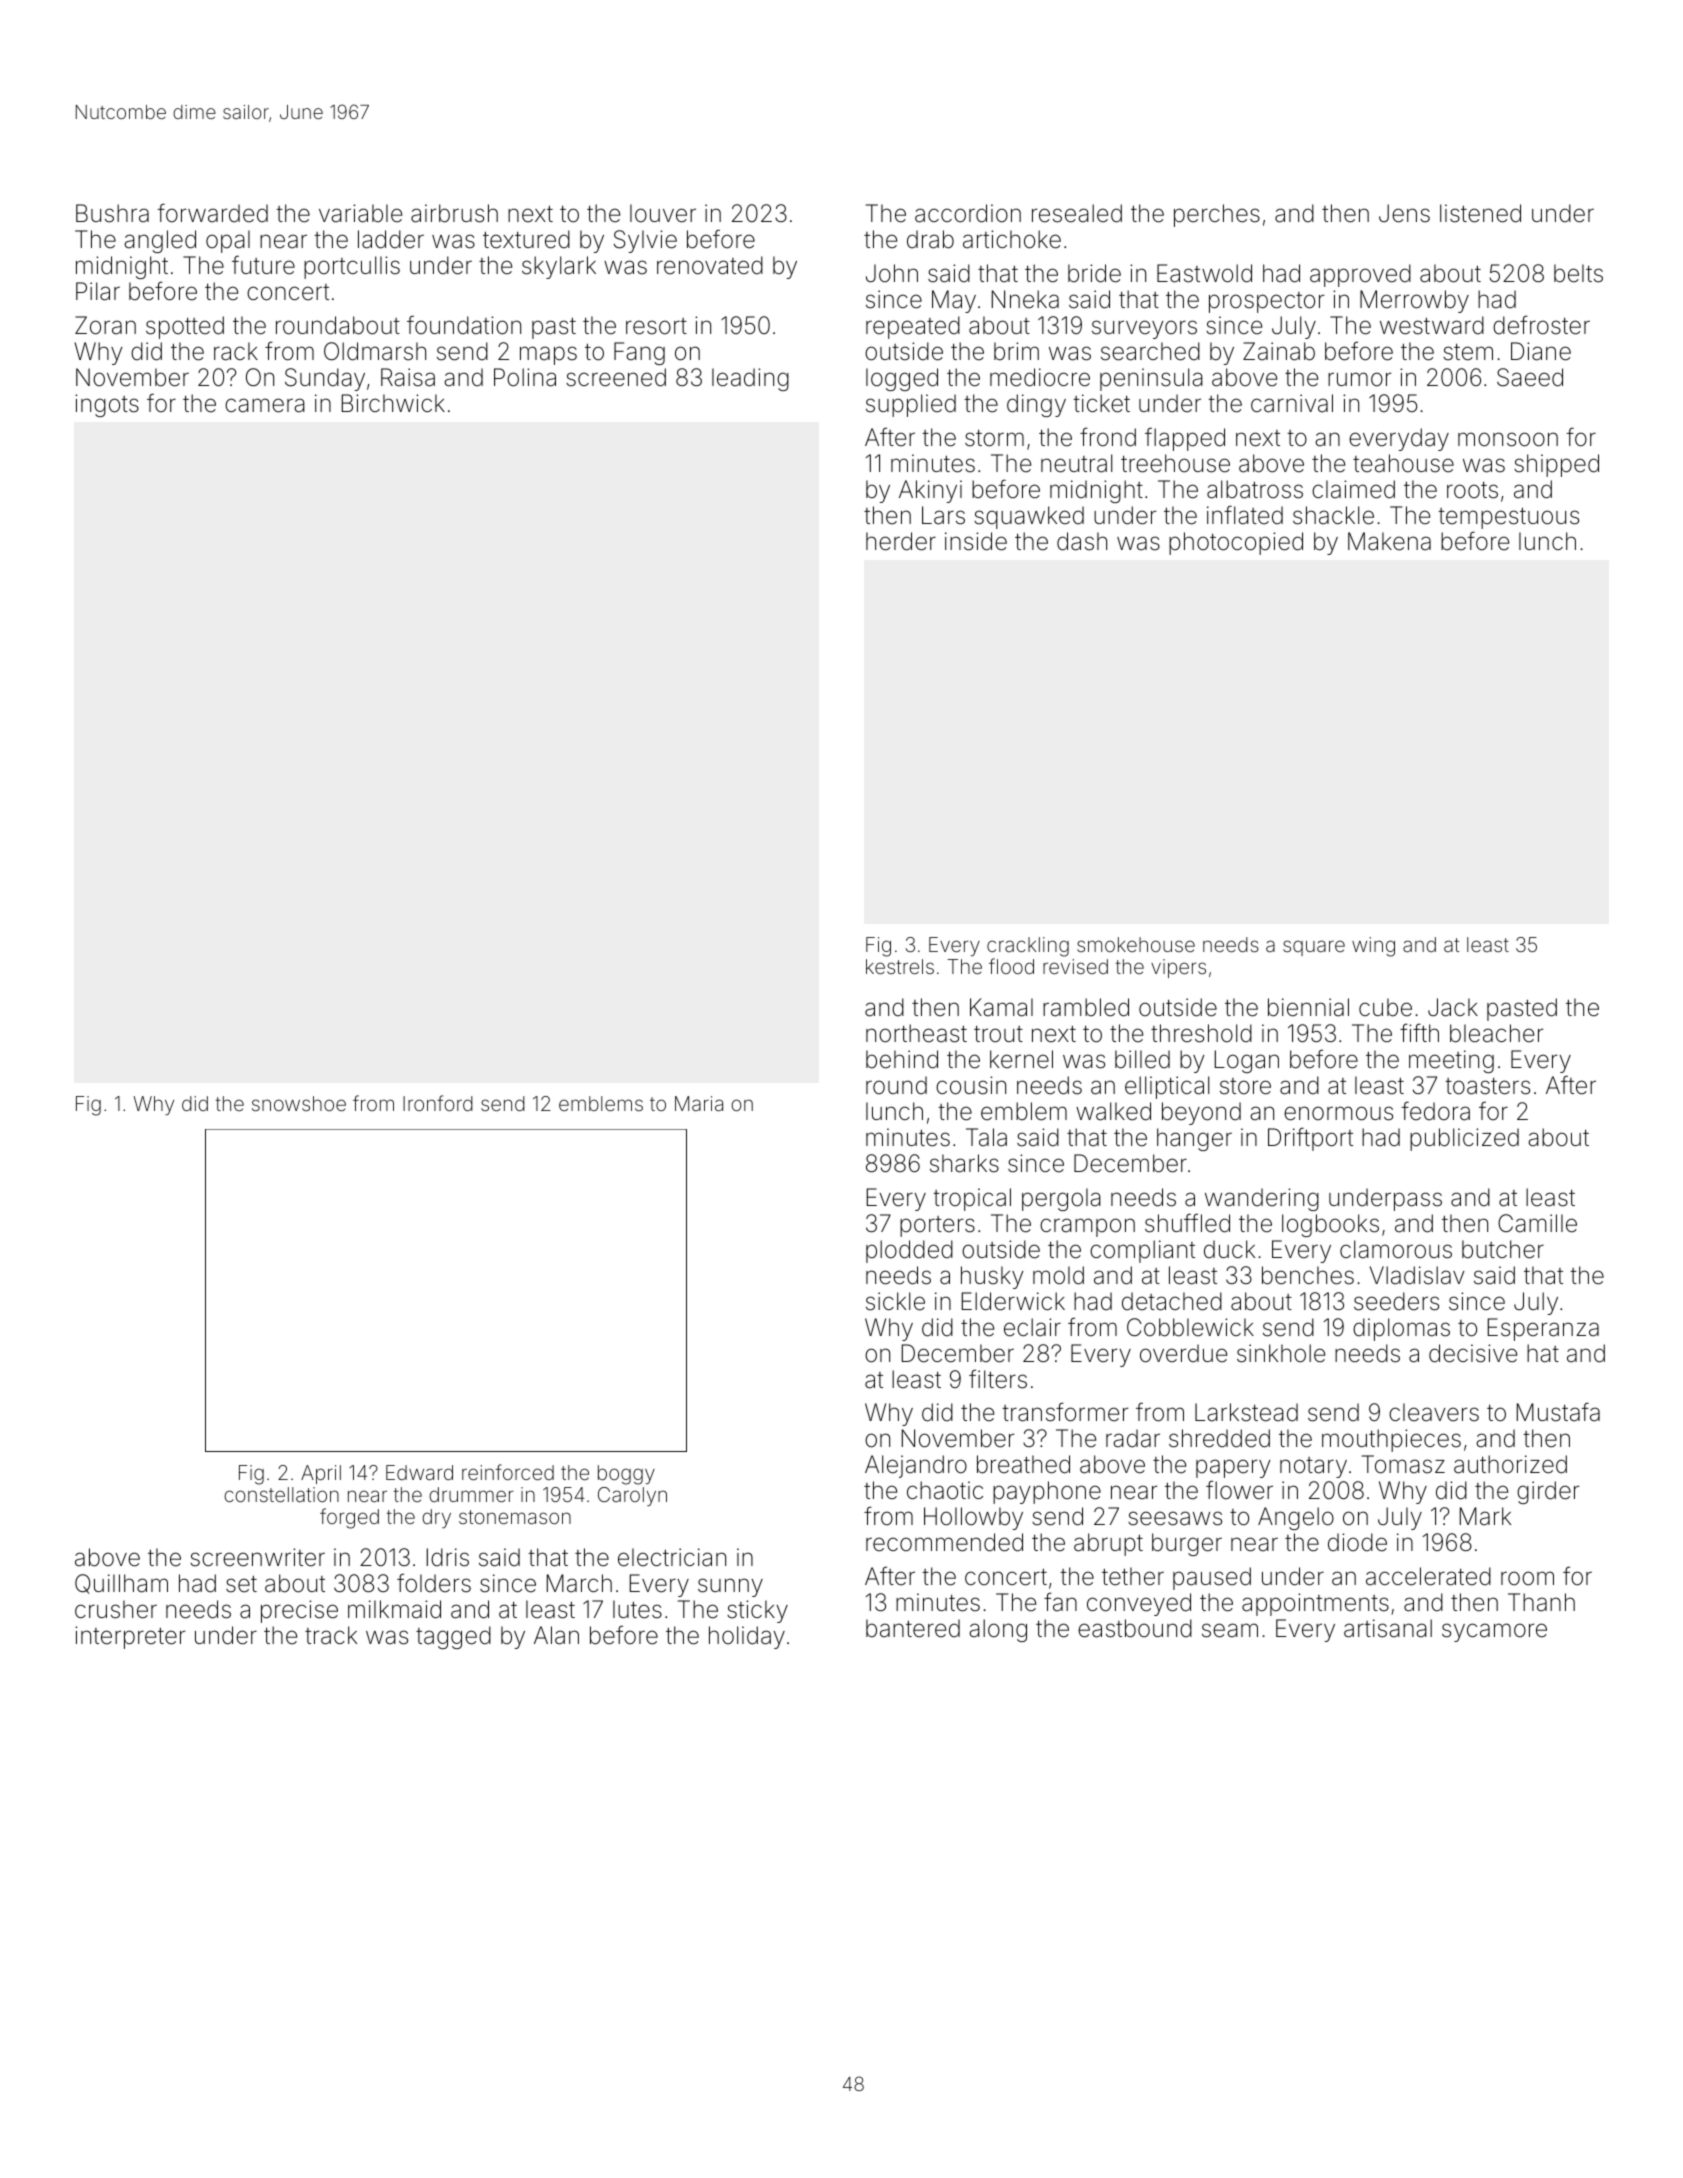  Describe the element at coordinates (1404, 213) in the screenshot. I see `Jens` at that location.
